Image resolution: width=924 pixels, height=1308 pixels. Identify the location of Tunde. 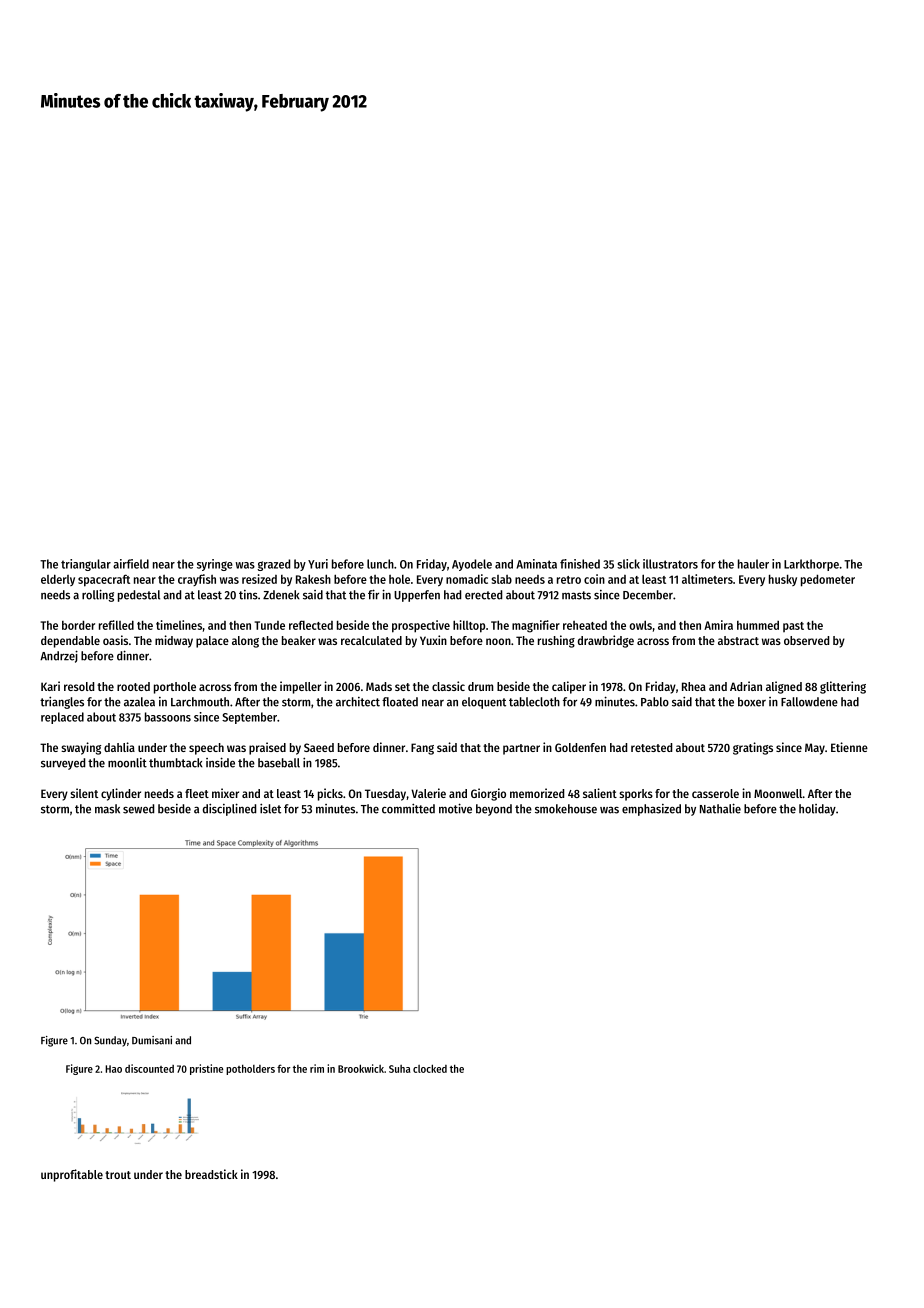
(269, 625).
